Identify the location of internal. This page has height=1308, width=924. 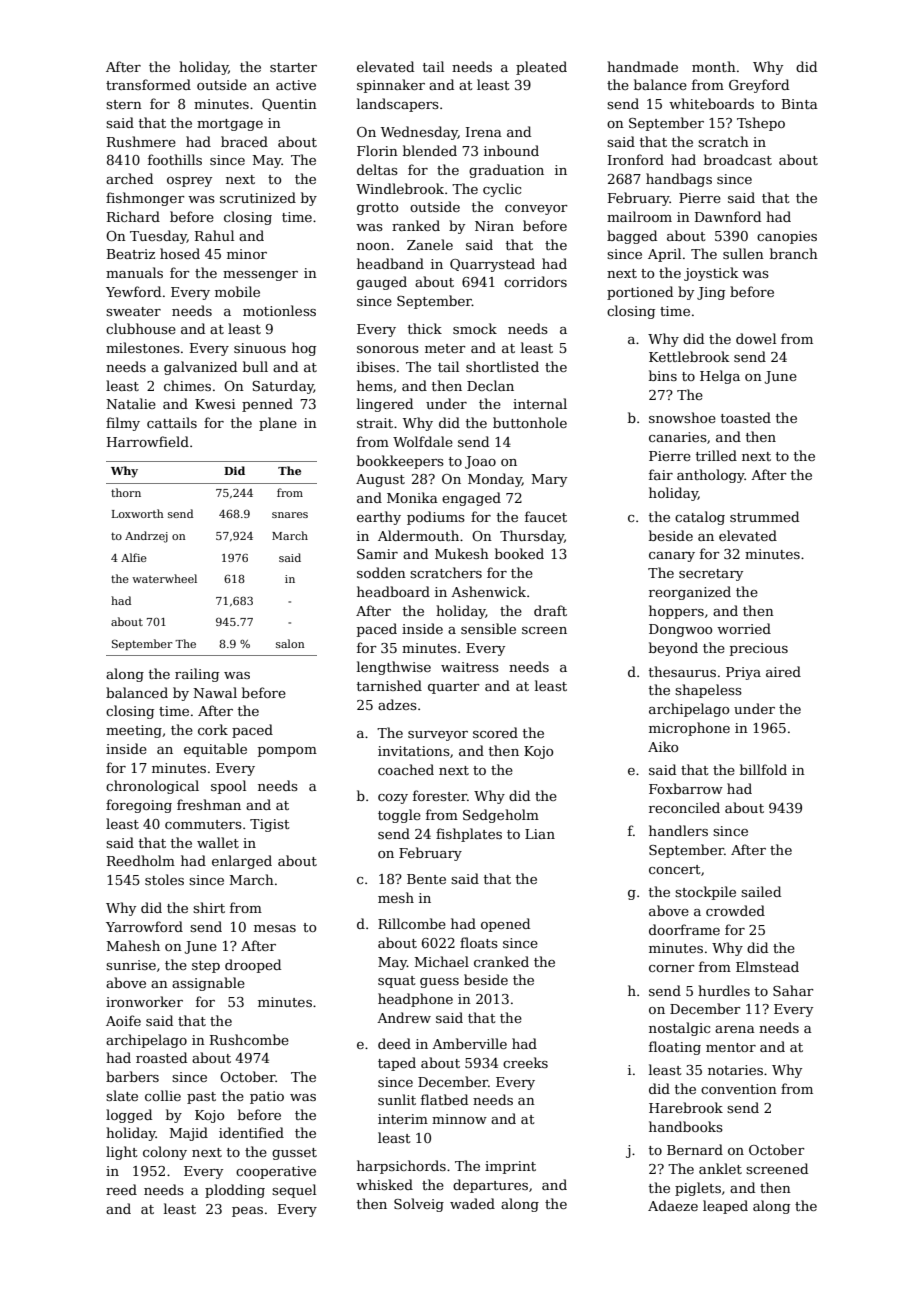
(540, 403).
